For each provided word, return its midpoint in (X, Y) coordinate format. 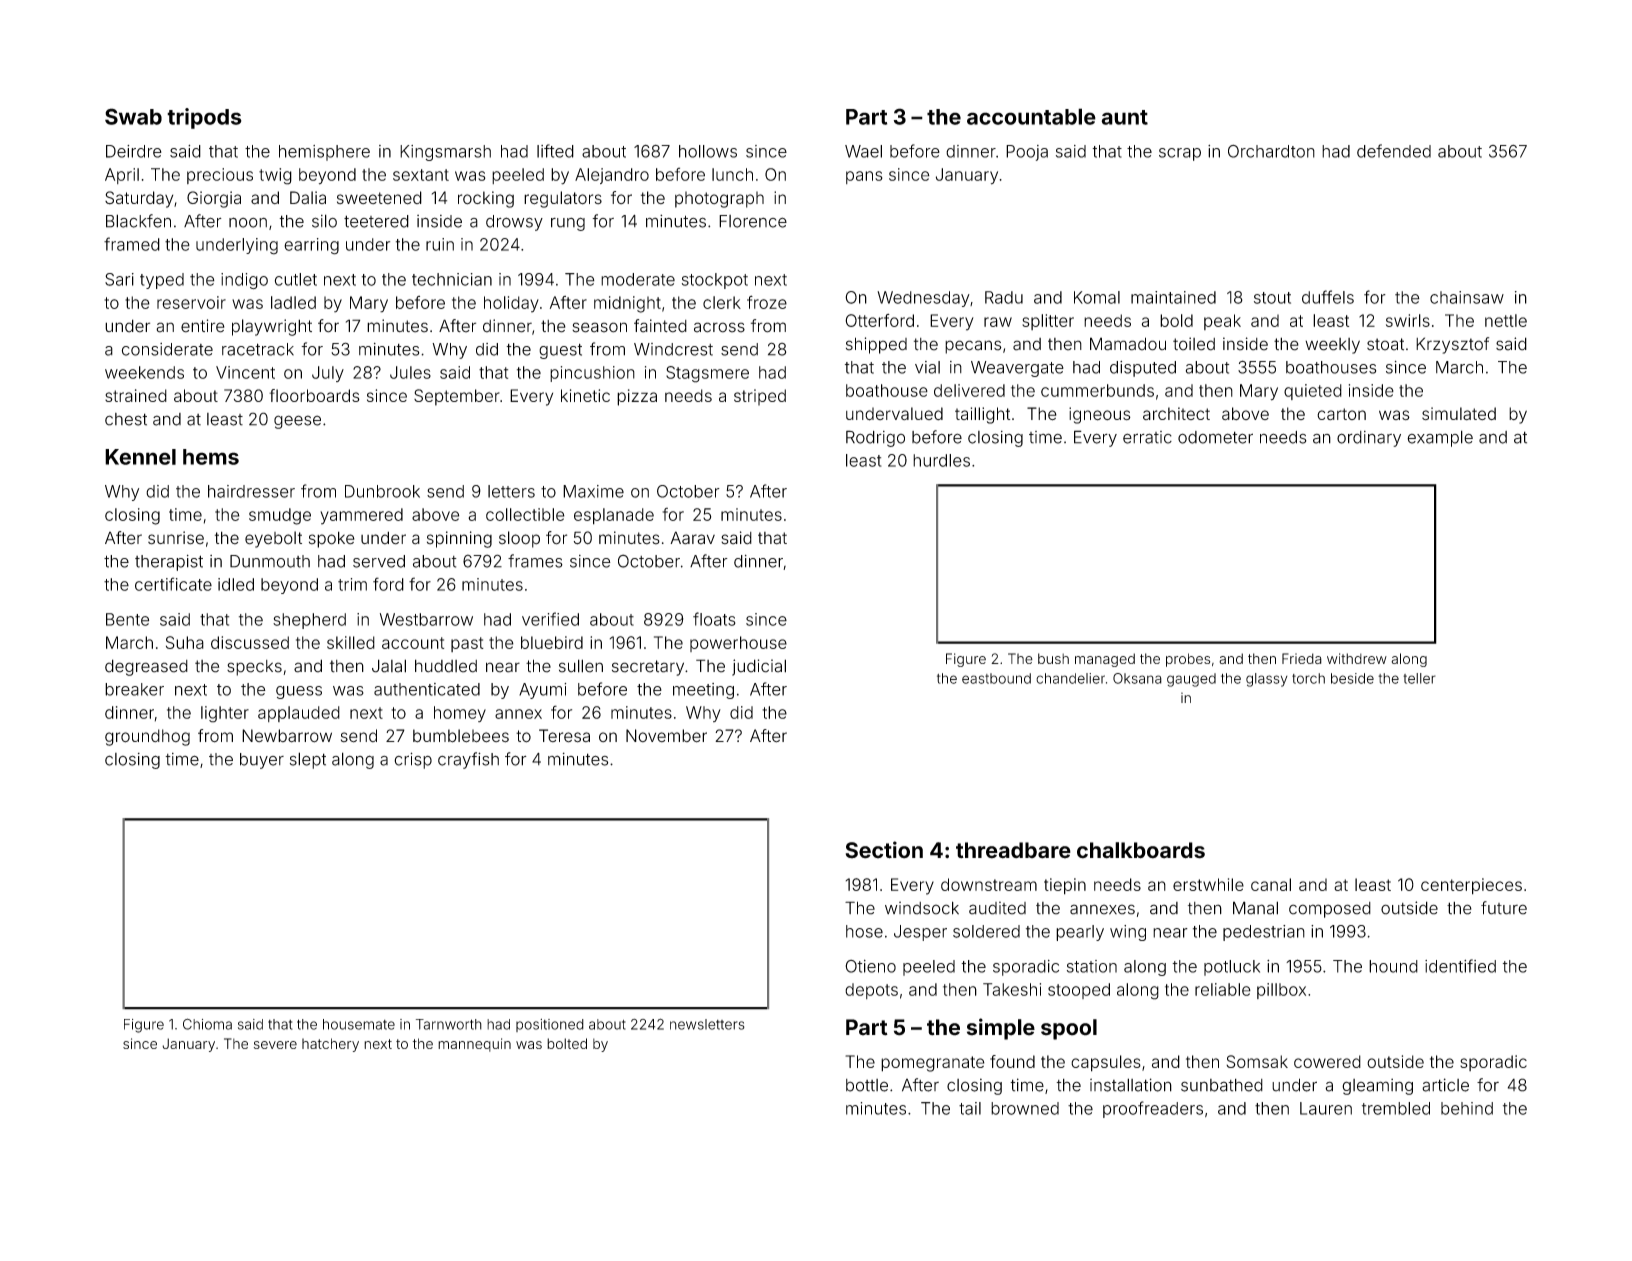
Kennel (140, 457)
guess (299, 692)
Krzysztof (1452, 345)
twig (275, 176)
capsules (1106, 1063)
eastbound (996, 678)
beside (1352, 678)
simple (1001, 1029)
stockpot (715, 281)
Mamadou (1128, 344)
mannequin (474, 1045)
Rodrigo (875, 438)
